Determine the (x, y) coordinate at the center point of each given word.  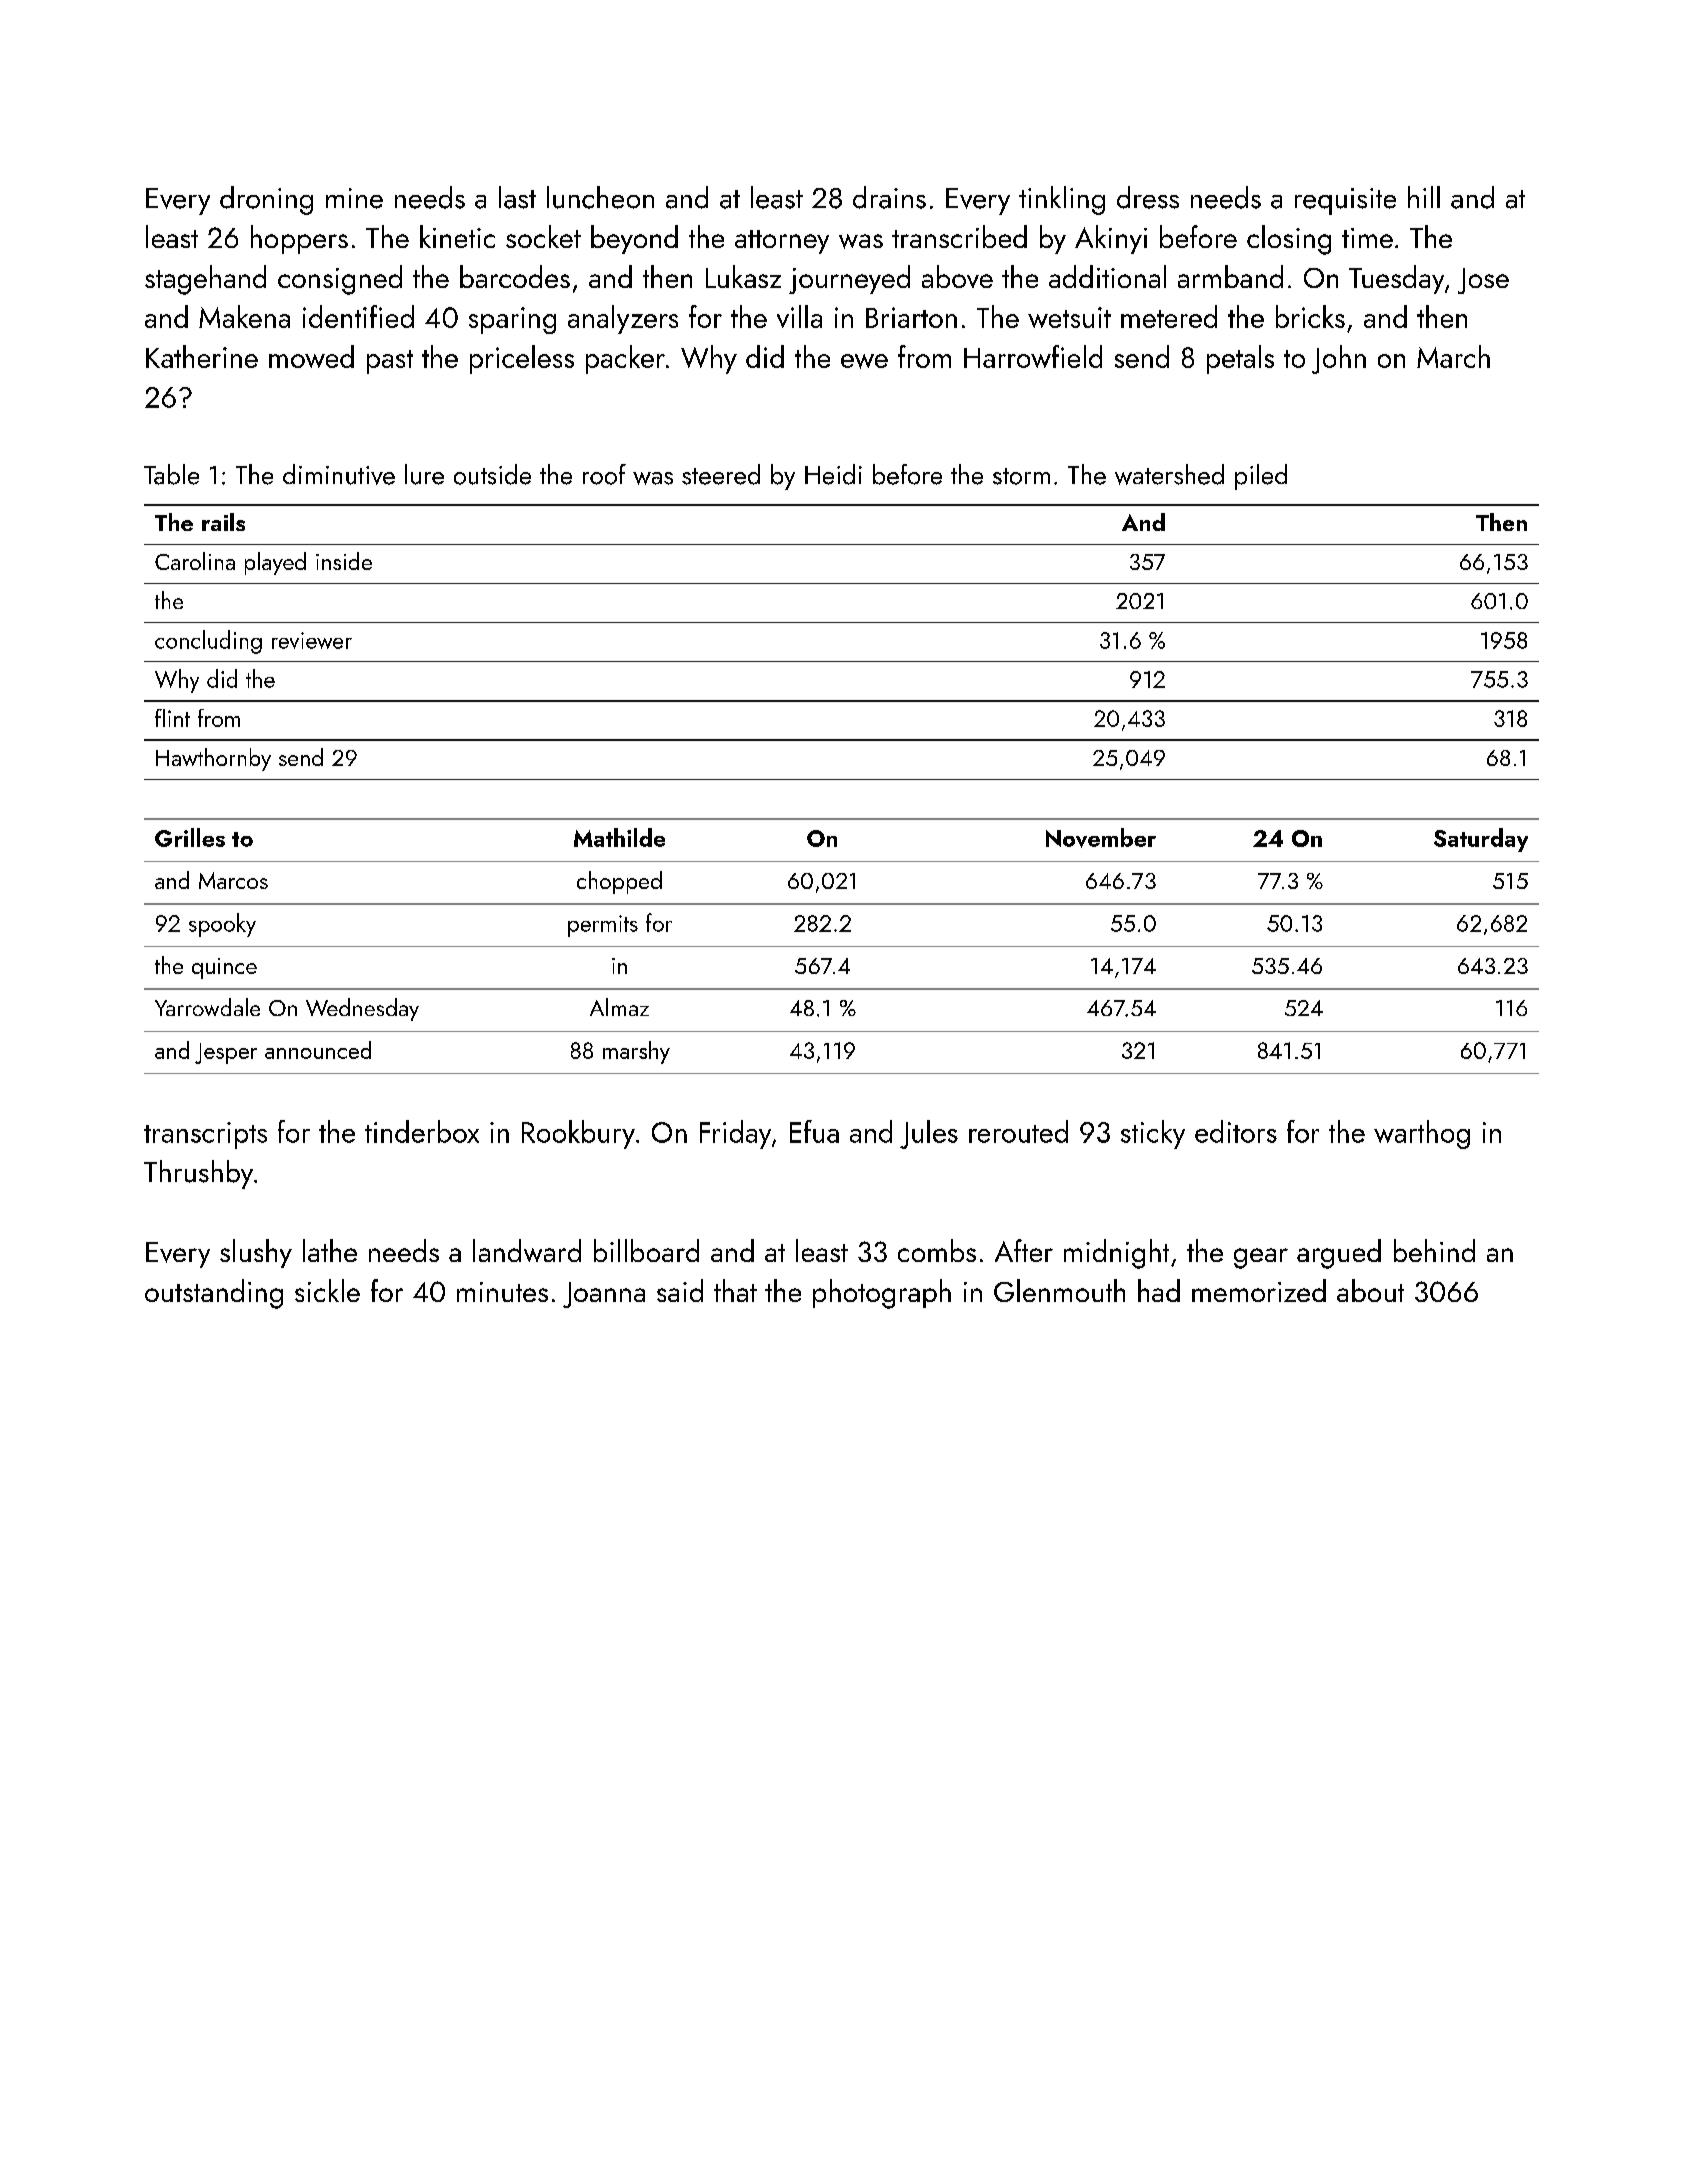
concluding (208, 642)
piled (1261, 477)
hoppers (299, 239)
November (1101, 838)
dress (1148, 197)
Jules (929, 1134)
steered (721, 474)
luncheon (600, 197)
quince (224, 968)
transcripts (205, 1135)
